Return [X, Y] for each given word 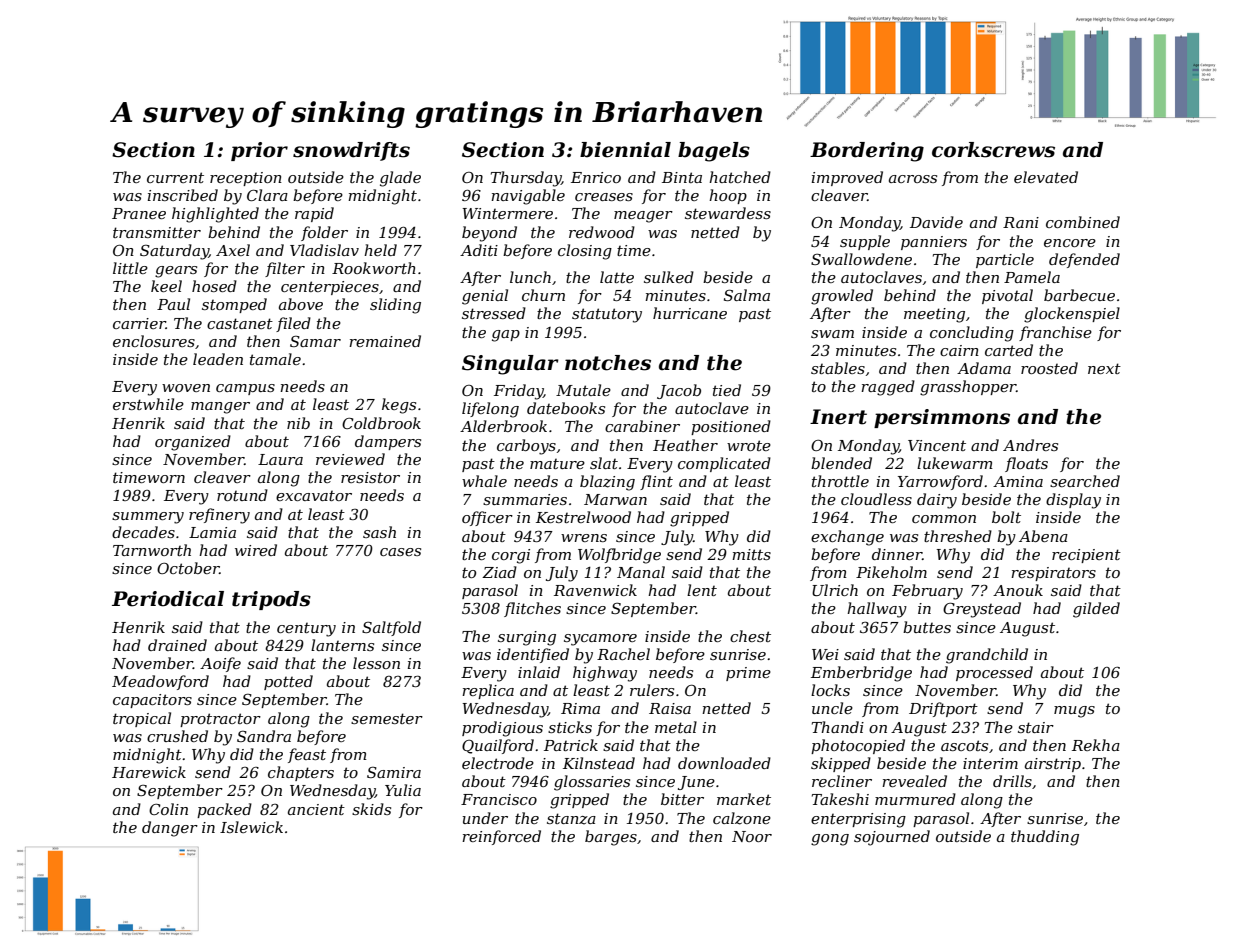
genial [485, 297]
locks [830, 690]
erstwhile [148, 404]
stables [838, 368]
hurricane [690, 313]
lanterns [342, 645]
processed [994, 673]
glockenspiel [1072, 315]
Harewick [149, 772]
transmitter [157, 232]
